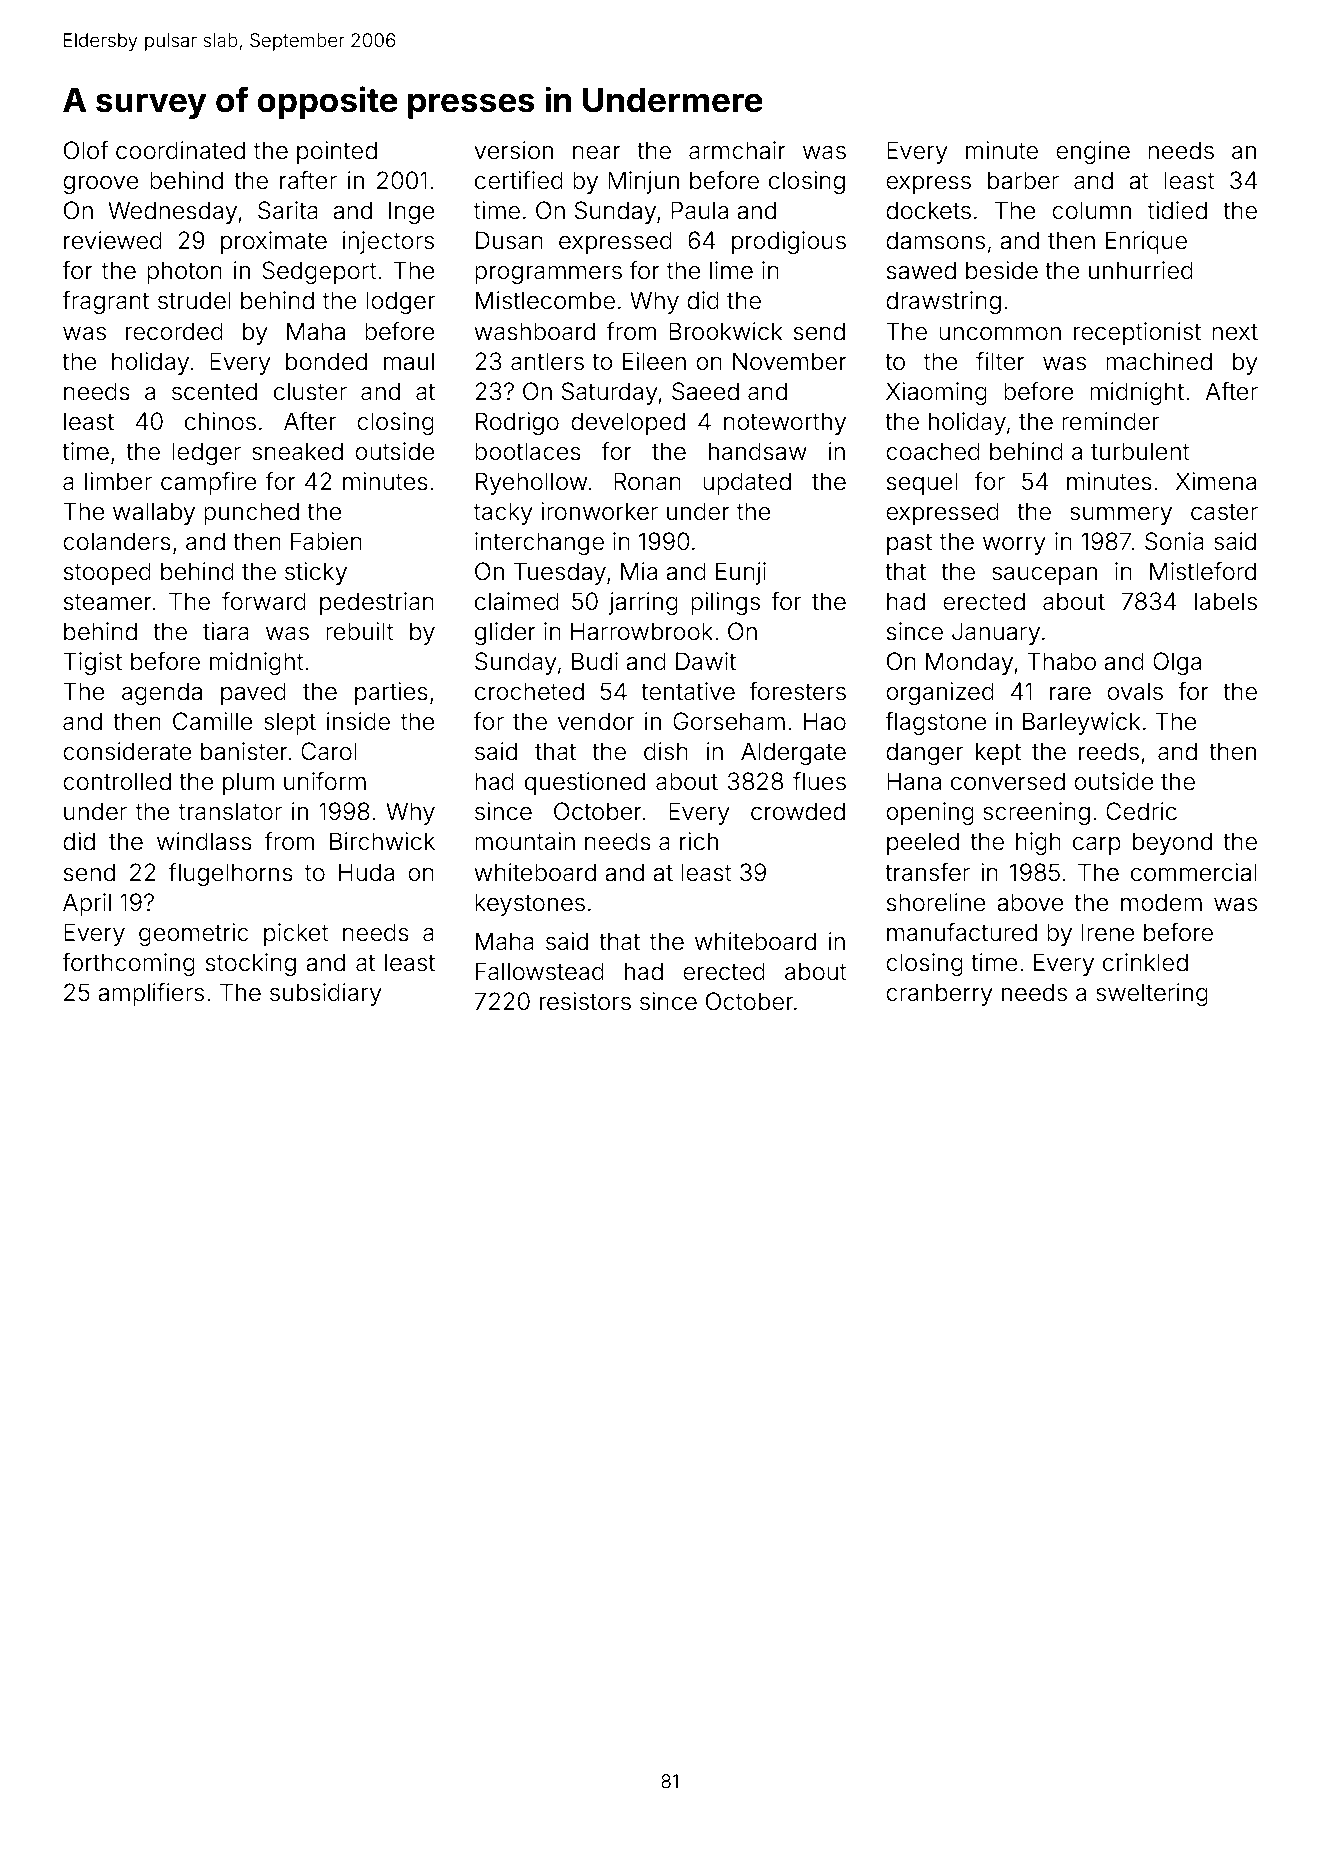 The width and height of the image is (1321, 1868). I want to click on Carol, so click(329, 751).
